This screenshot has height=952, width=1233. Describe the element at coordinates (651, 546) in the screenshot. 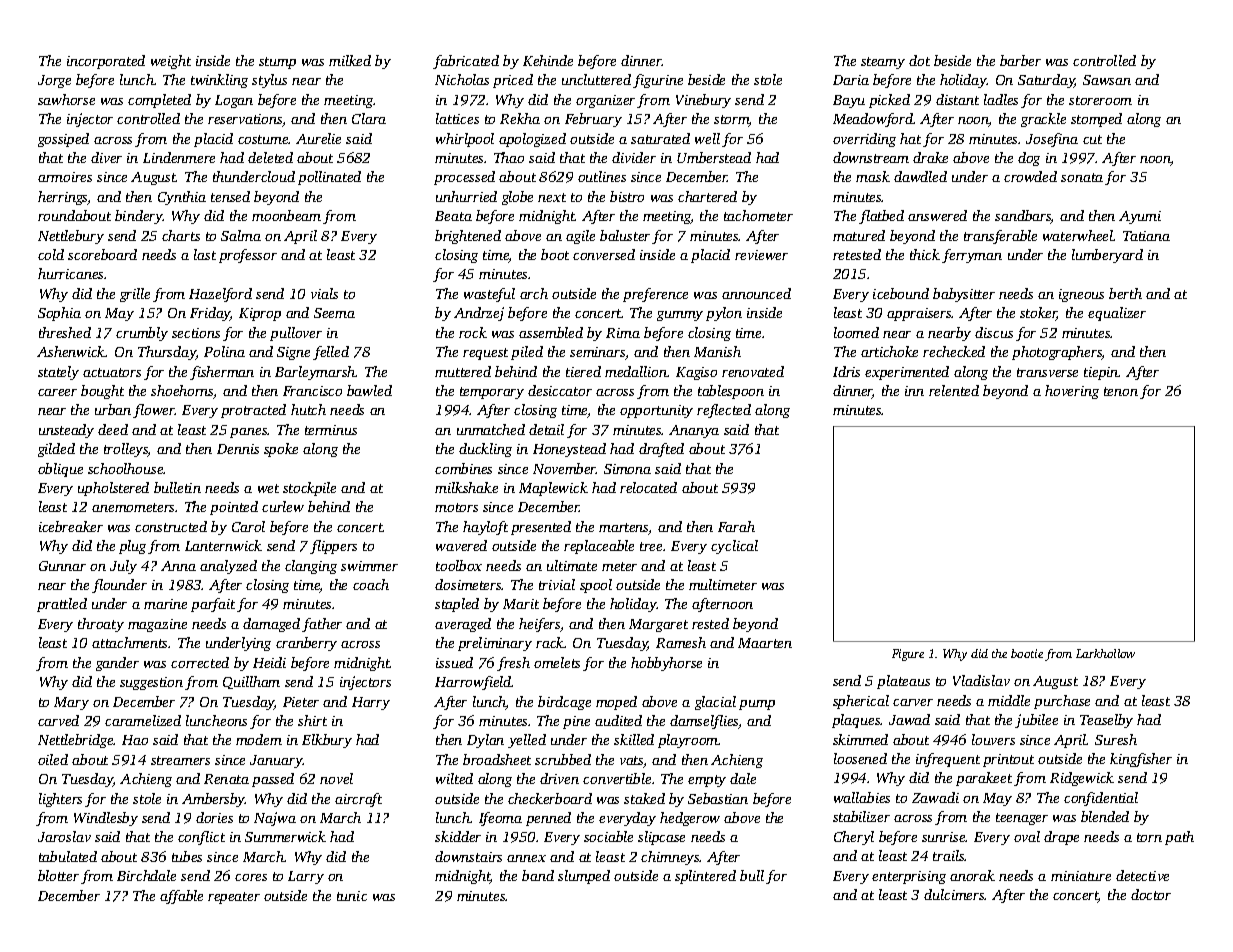

I see `tree` at that location.
